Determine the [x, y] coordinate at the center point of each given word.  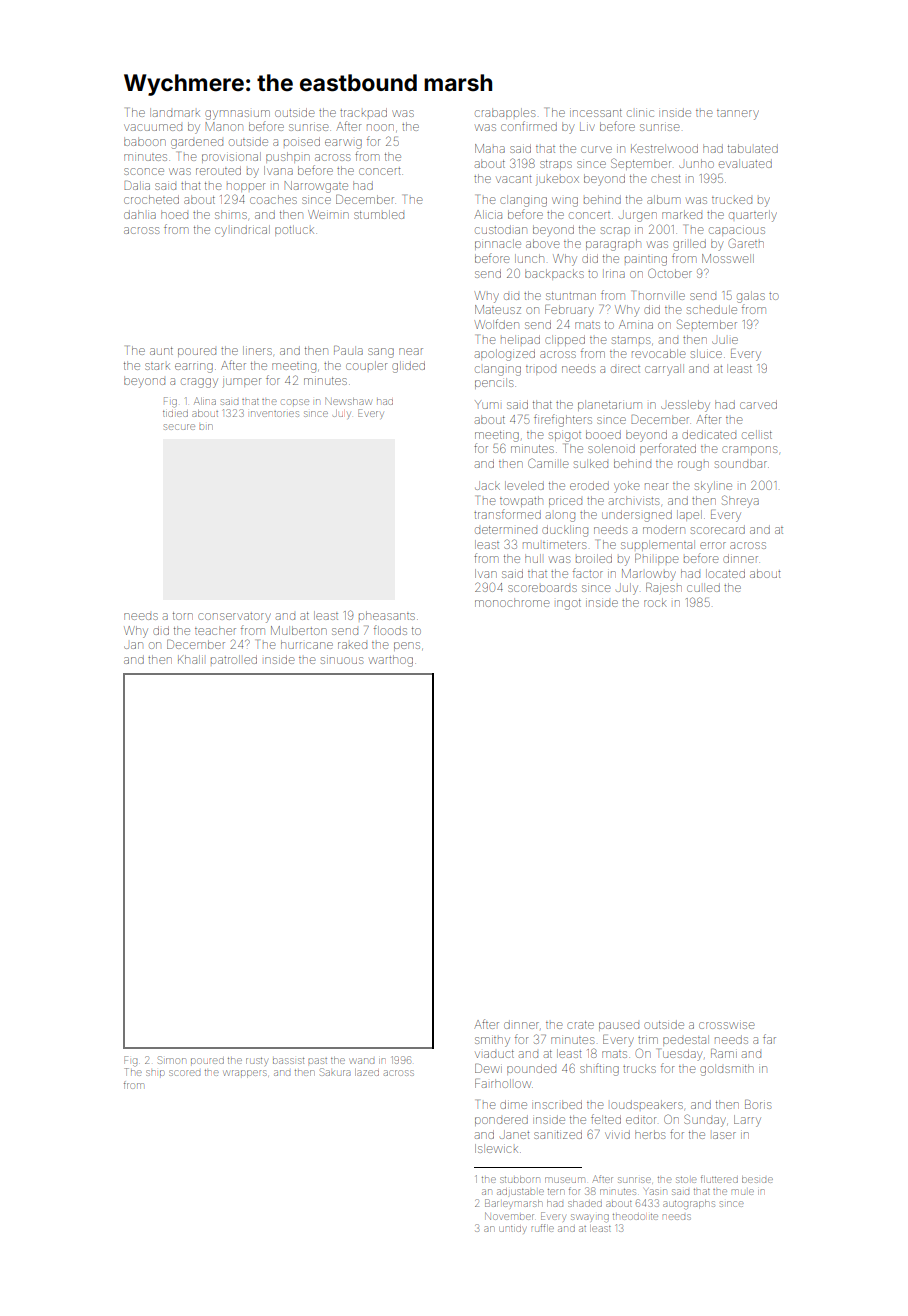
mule [743, 1192]
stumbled [379, 214]
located [725, 573]
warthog [391, 661]
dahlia [140, 214]
